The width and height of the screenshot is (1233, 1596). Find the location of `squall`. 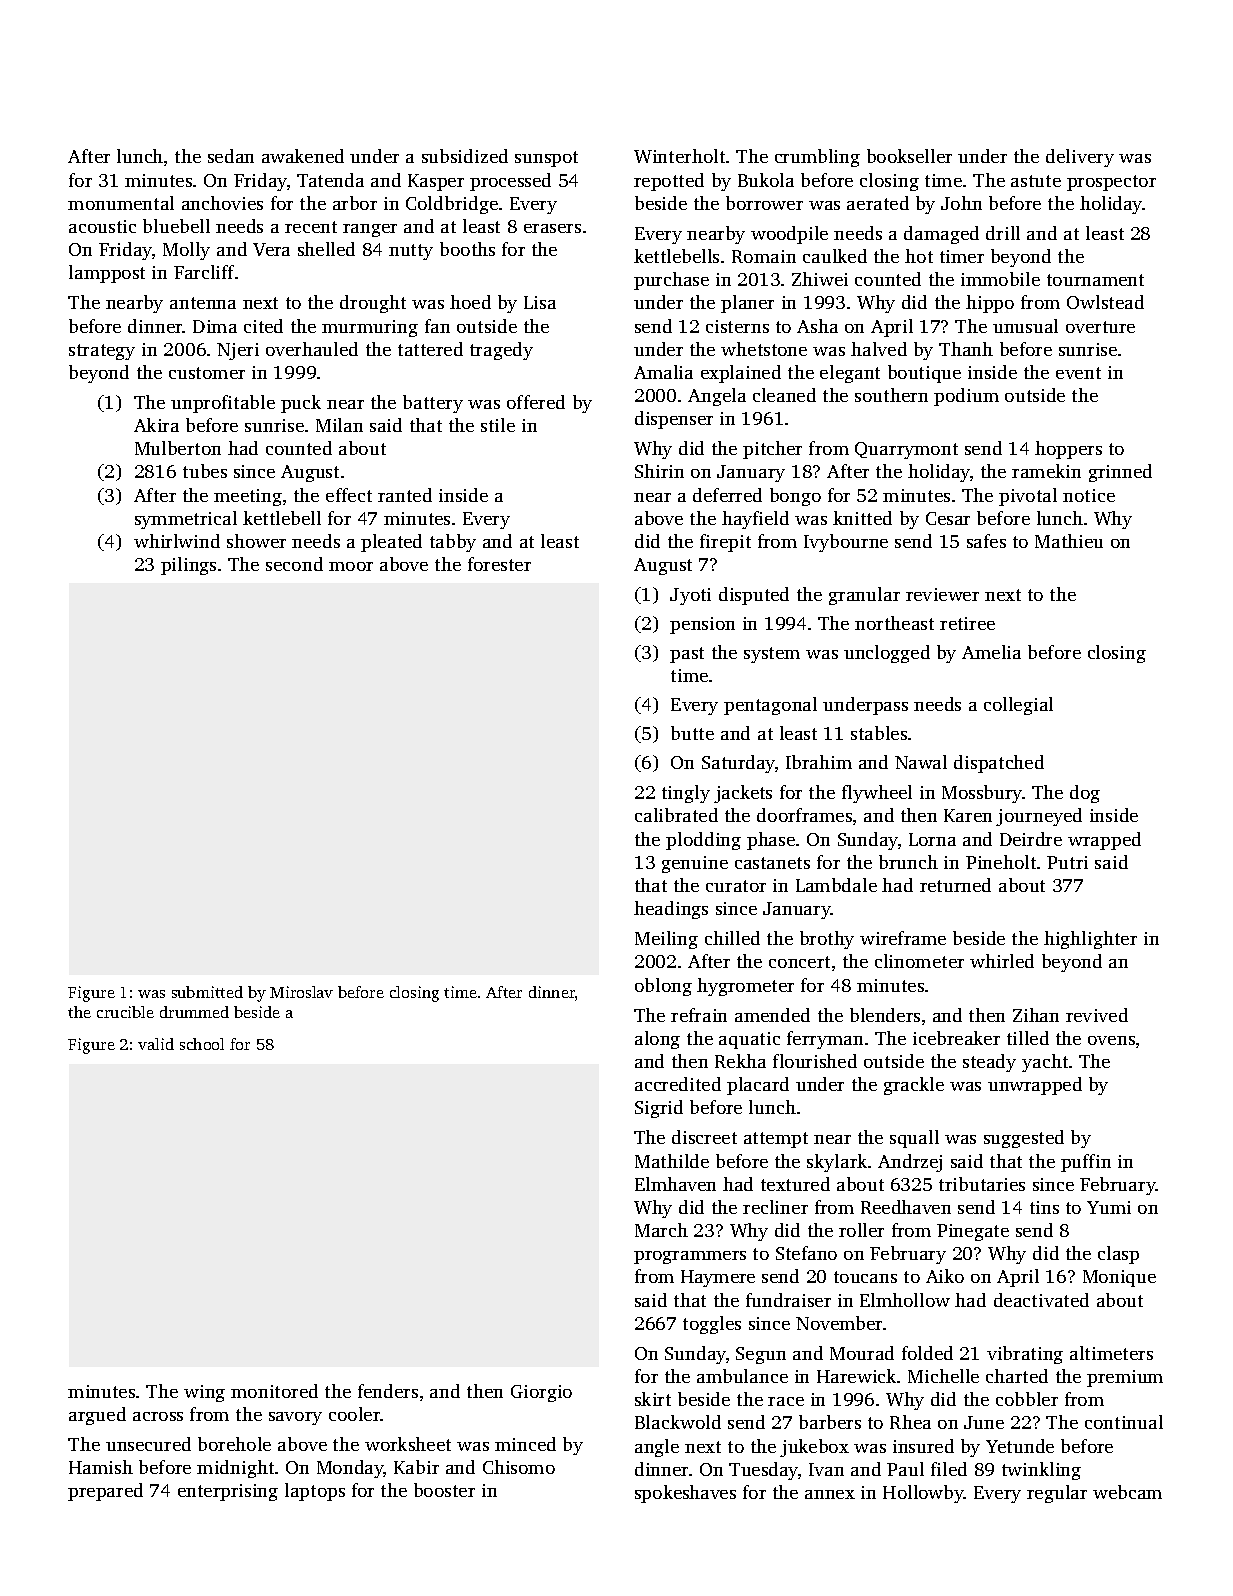

squall is located at coordinates (914, 1139).
